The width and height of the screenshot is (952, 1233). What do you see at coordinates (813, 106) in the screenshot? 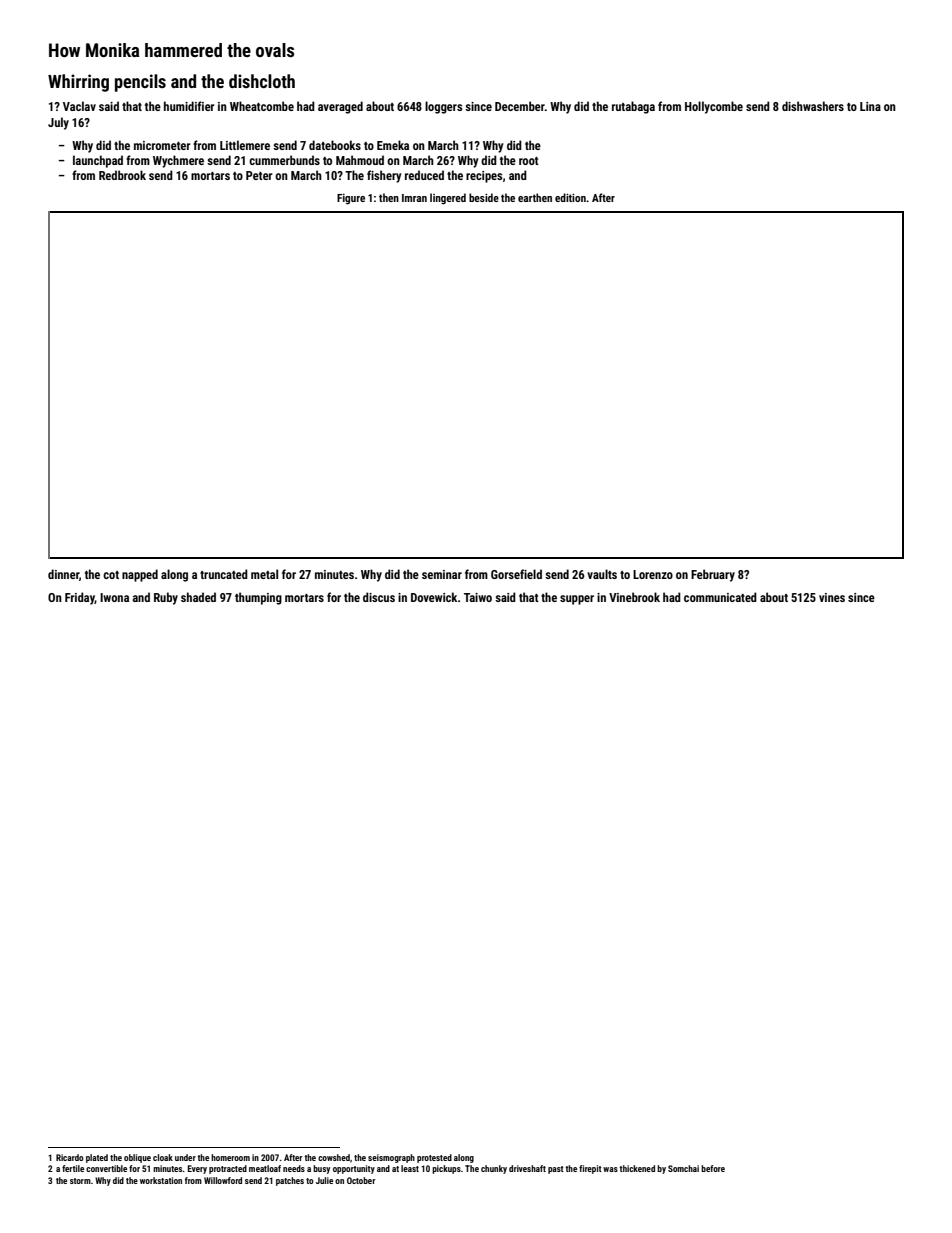
I see `dishwashers` at bounding box center [813, 106].
